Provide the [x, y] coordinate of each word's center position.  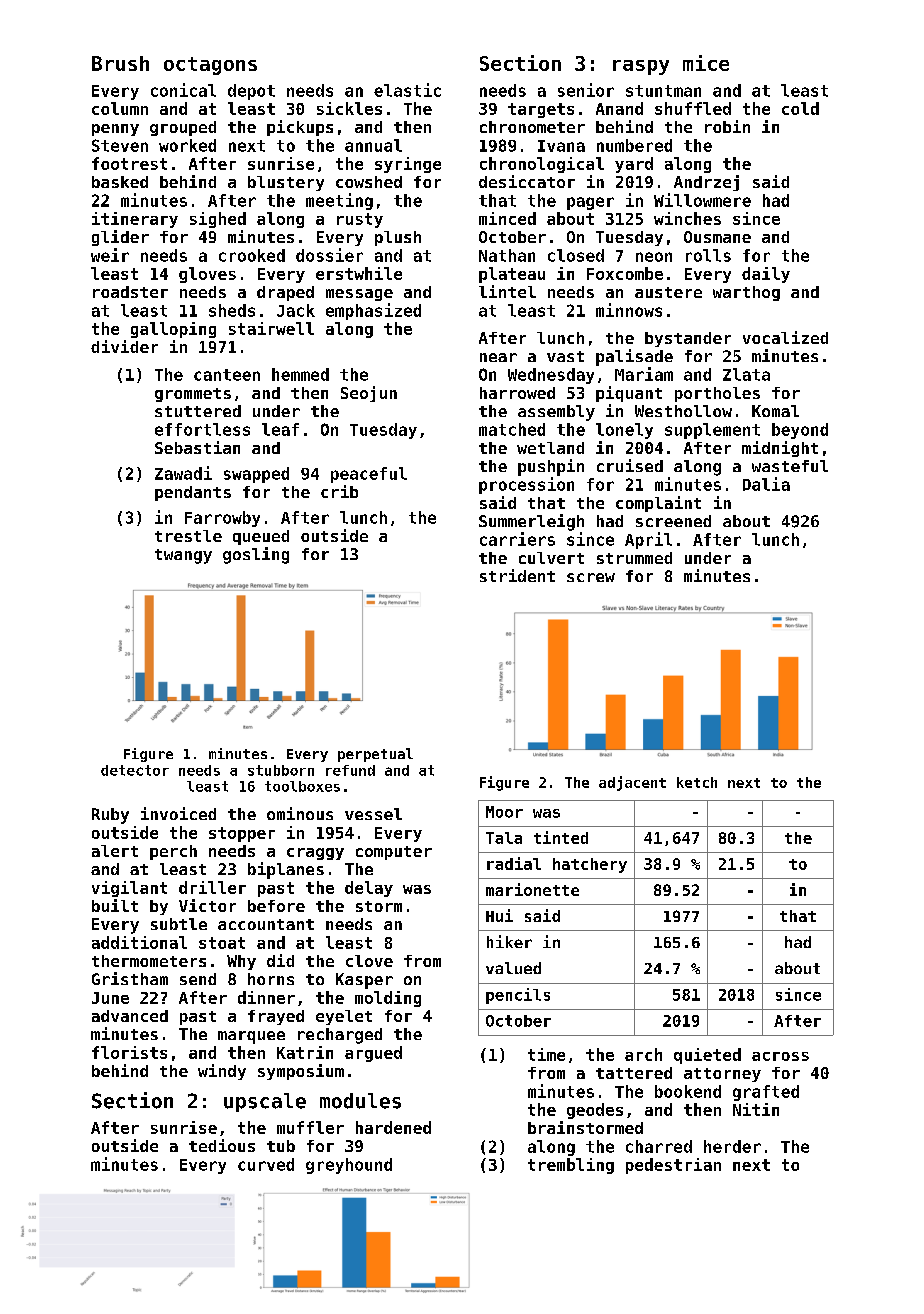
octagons [210, 66]
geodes [595, 1111]
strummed [634, 558]
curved [266, 1164]
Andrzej [706, 183]
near [498, 357]
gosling [256, 555]
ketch [697, 782]
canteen [227, 375]
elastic [407, 90]
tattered [634, 1073]
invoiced [178, 813]
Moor [504, 812]
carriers [517, 539]
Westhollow [683, 411]
